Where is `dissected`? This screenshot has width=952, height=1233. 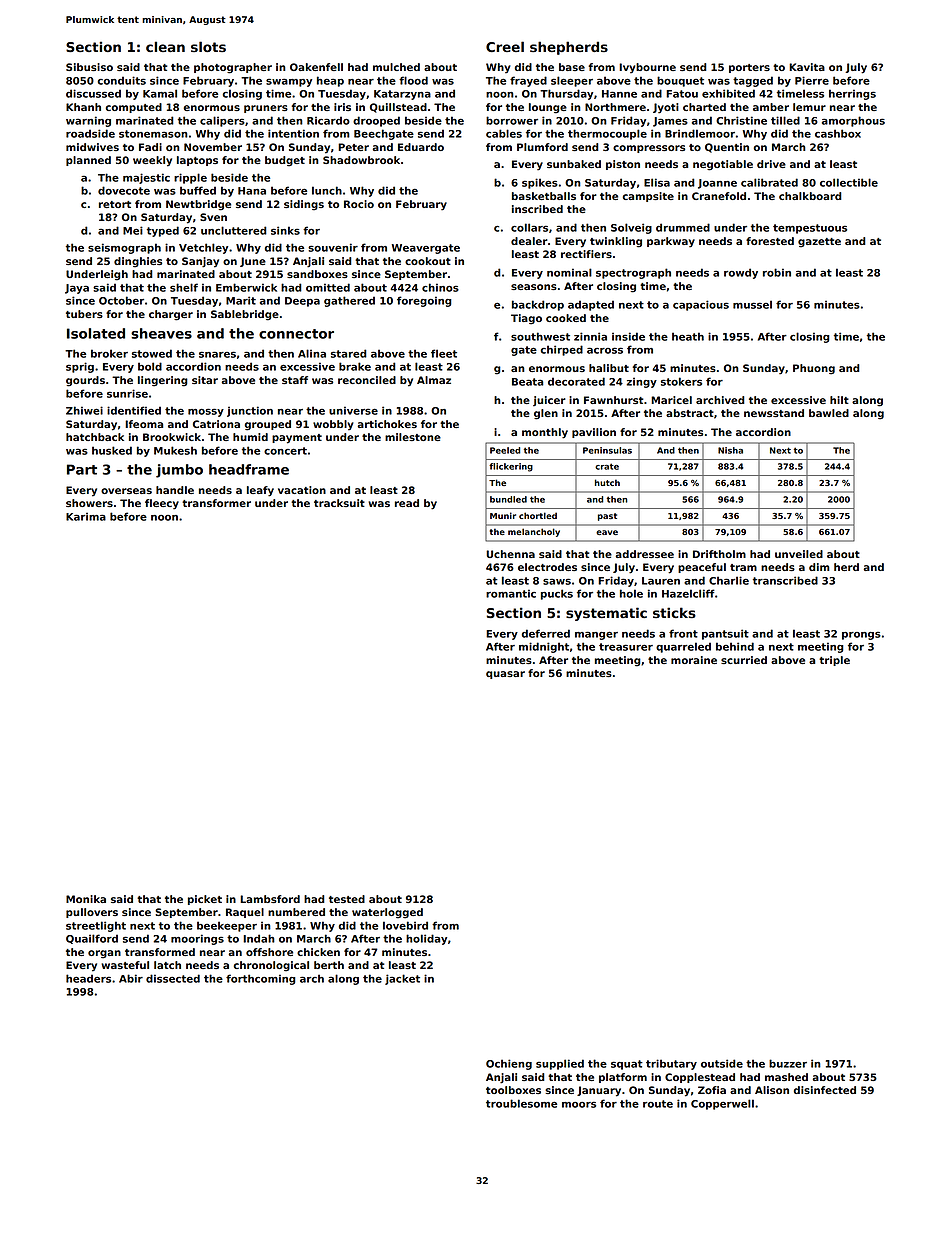
dissected is located at coordinates (173, 978).
